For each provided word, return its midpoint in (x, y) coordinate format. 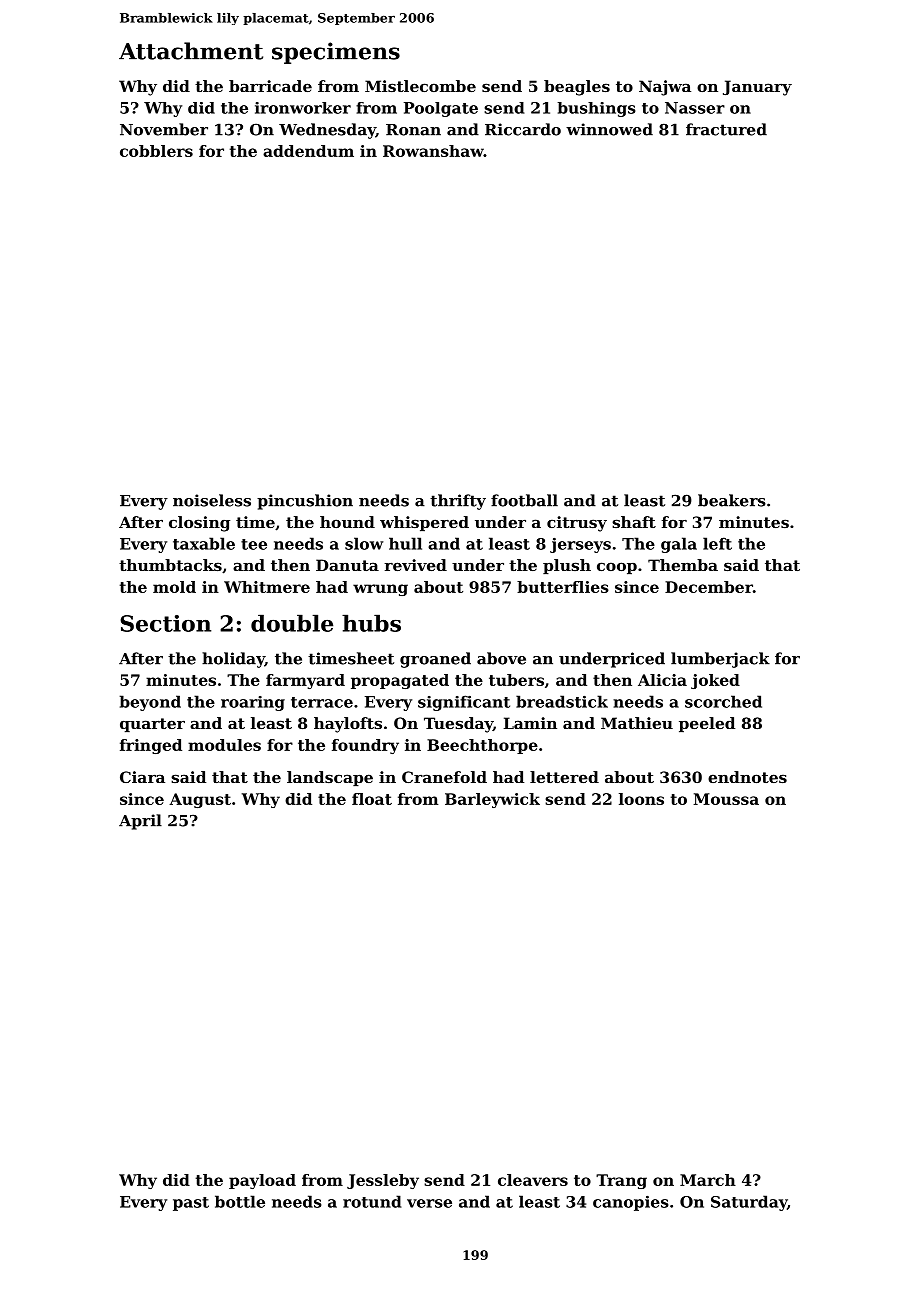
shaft (634, 522)
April (140, 822)
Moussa (726, 799)
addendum (308, 151)
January (757, 88)
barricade (270, 86)
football (524, 500)
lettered (564, 777)
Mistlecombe (420, 86)
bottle (240, 1201)
